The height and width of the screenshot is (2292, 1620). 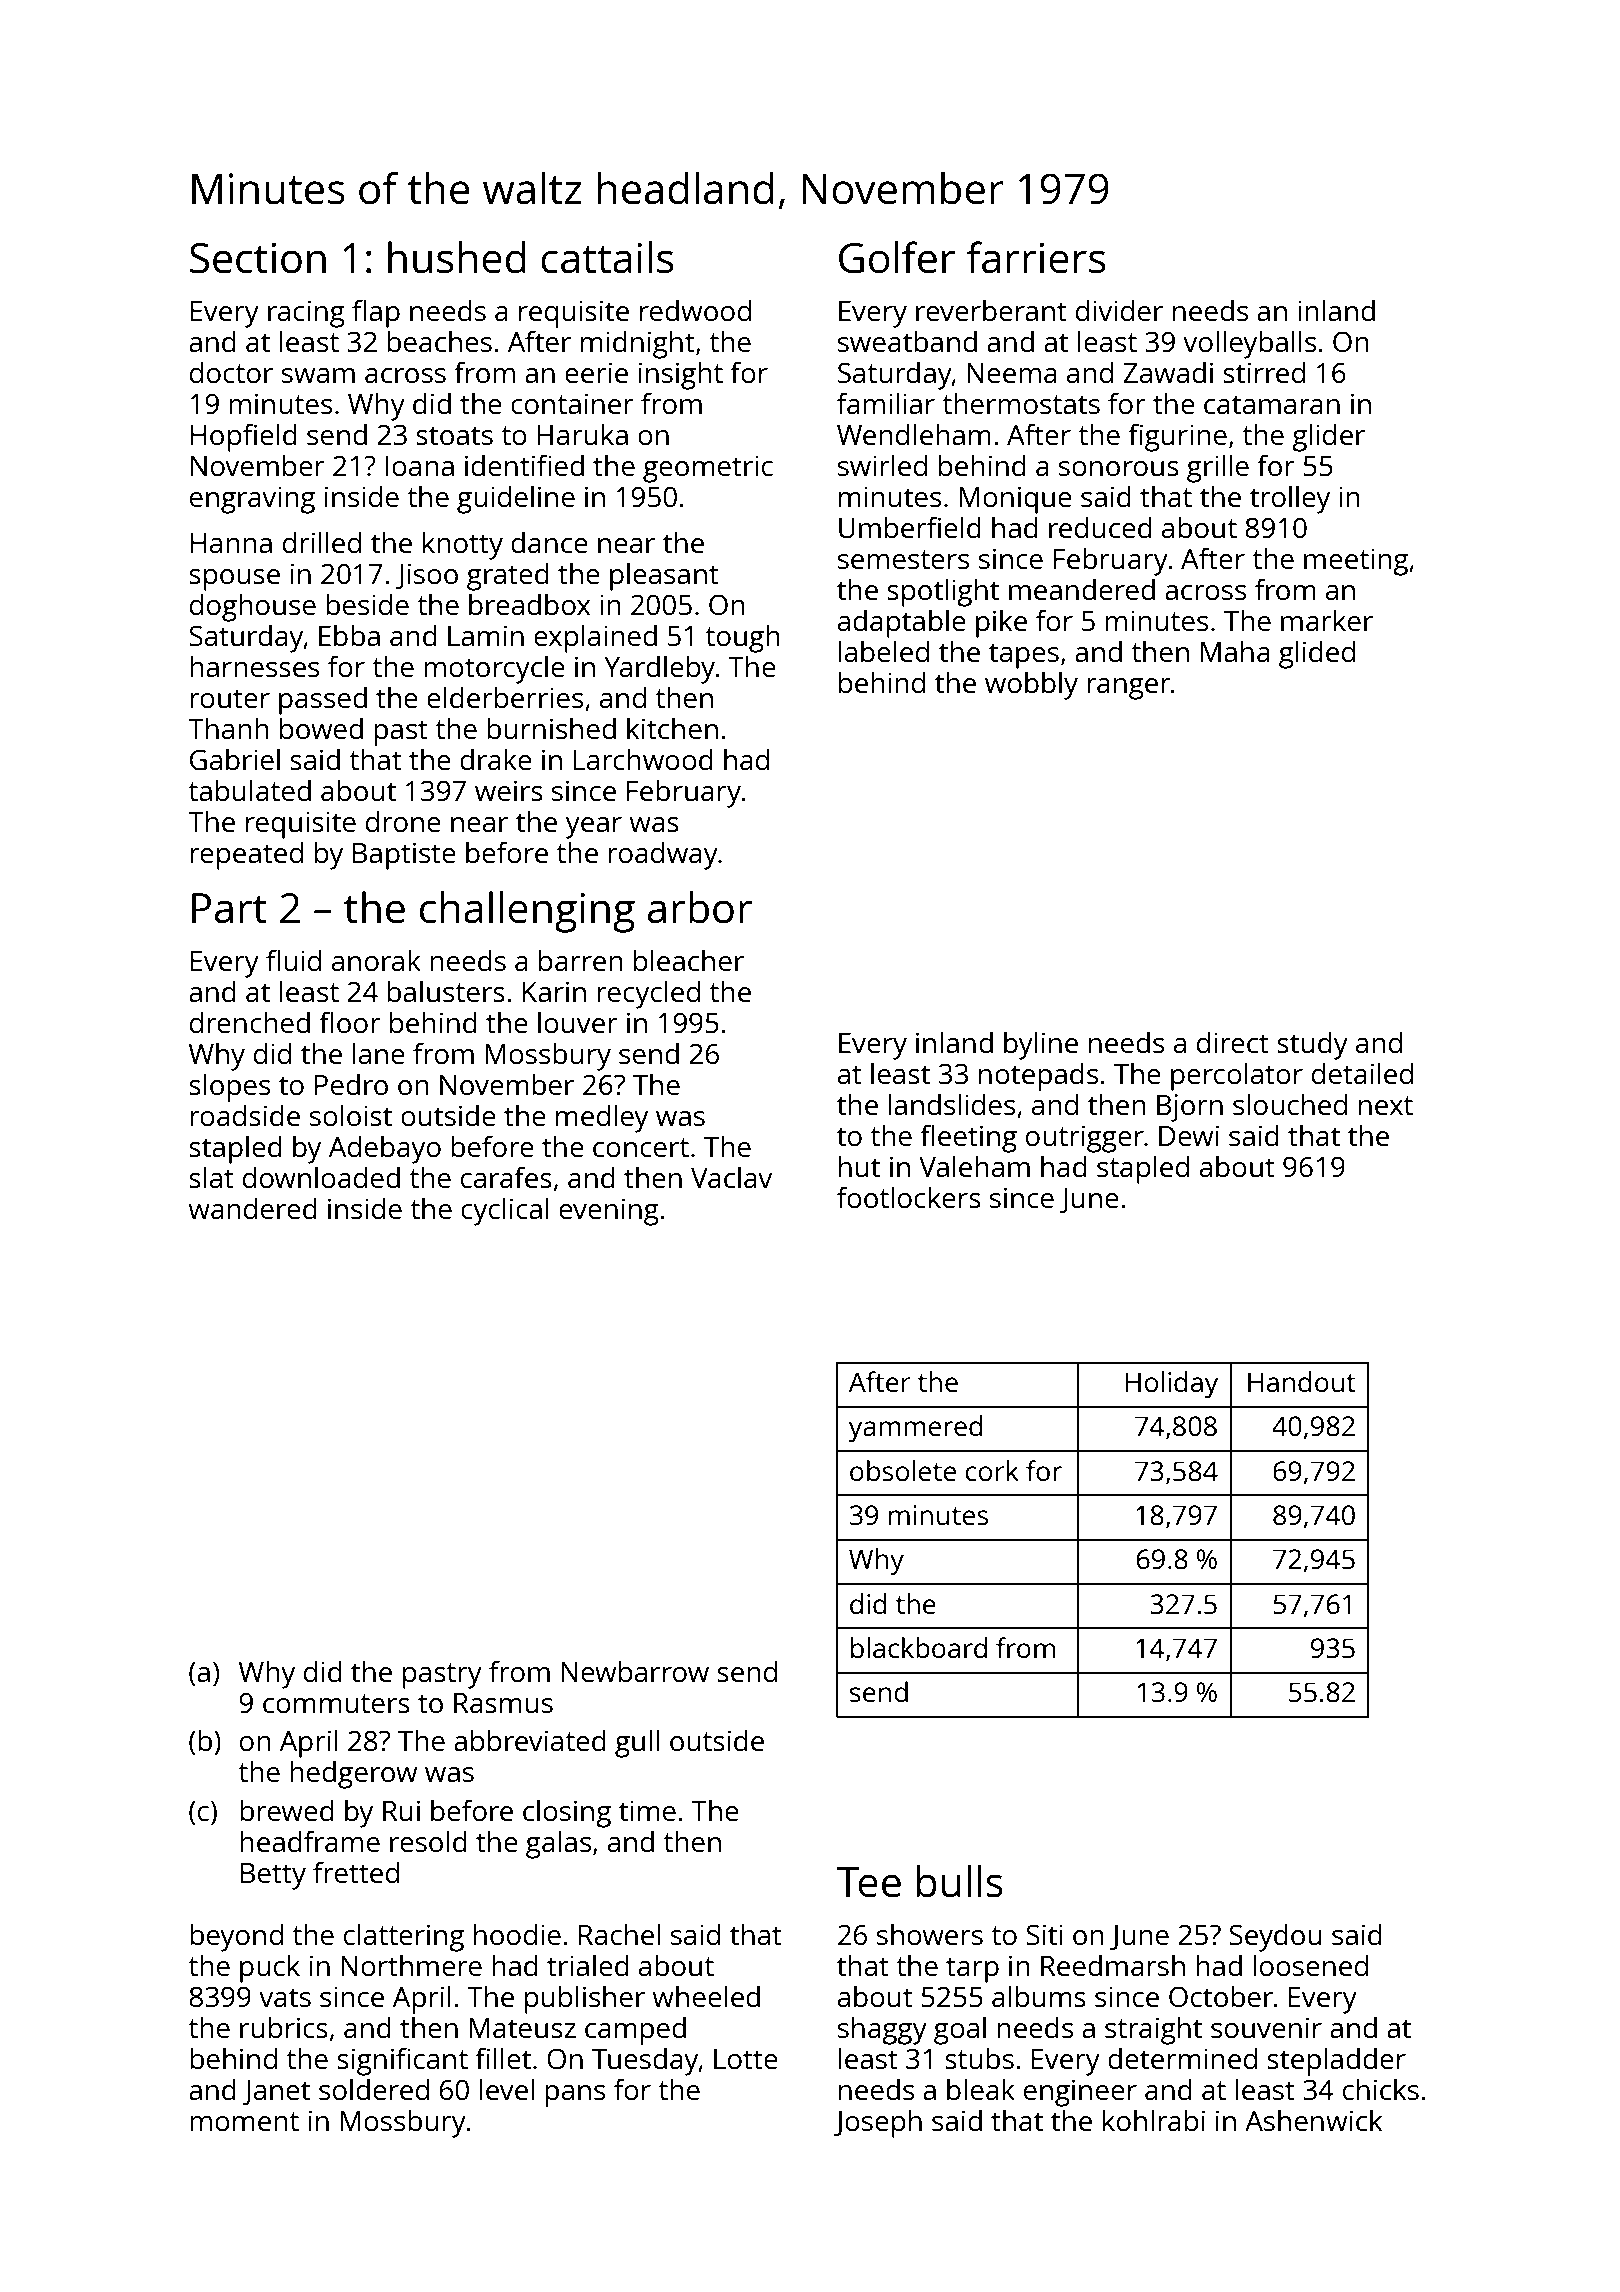 What do you see at coordinates (322, 542) in the screenshot?
I see `drilled` at bounding box center [322, 542].
